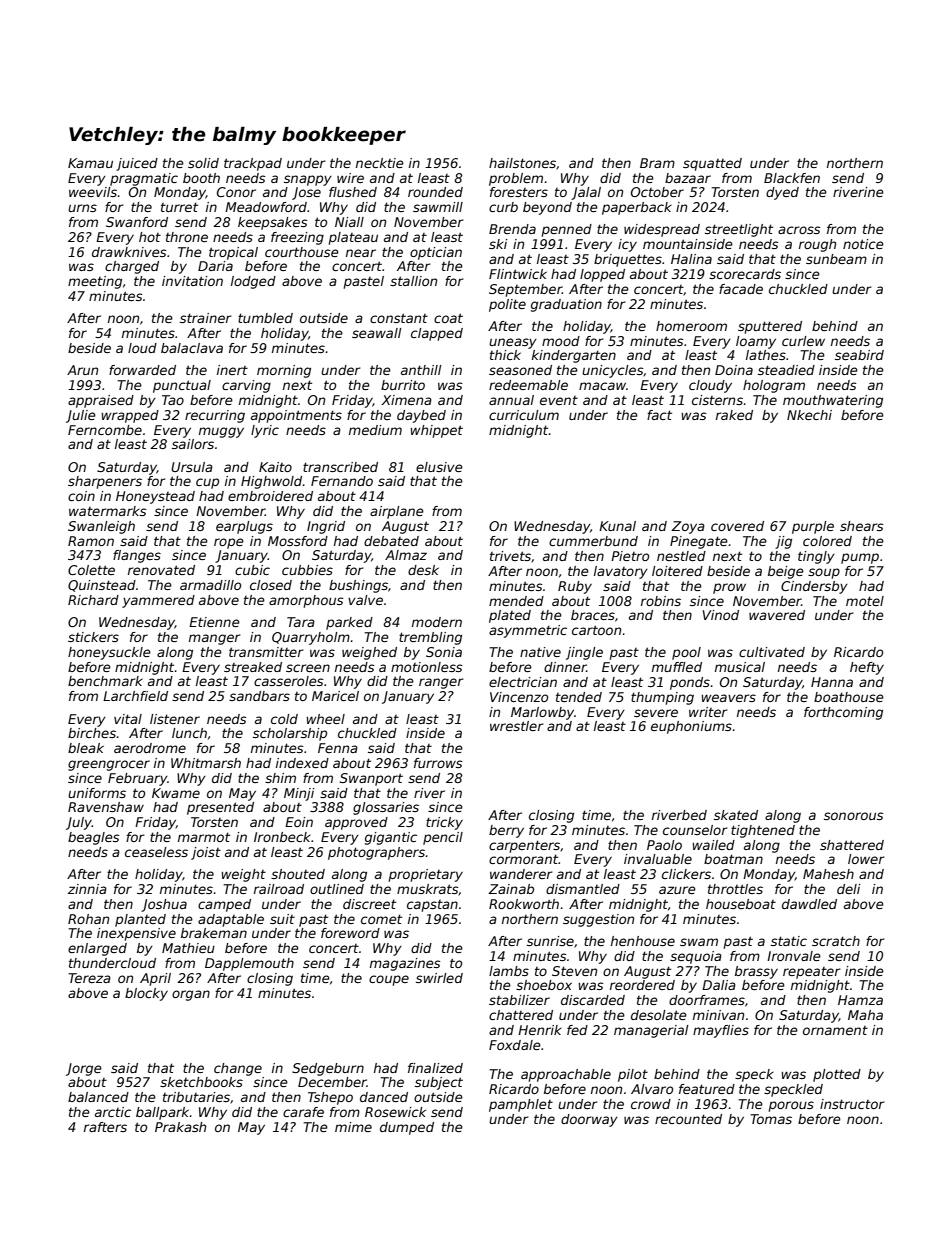 Image resolution: width=952 pixels, height=1233 pixels. What do you see at coordinates (521, 1105) in the screenshot?
I see `pamphlet` at bounding box center [521, 1105].
